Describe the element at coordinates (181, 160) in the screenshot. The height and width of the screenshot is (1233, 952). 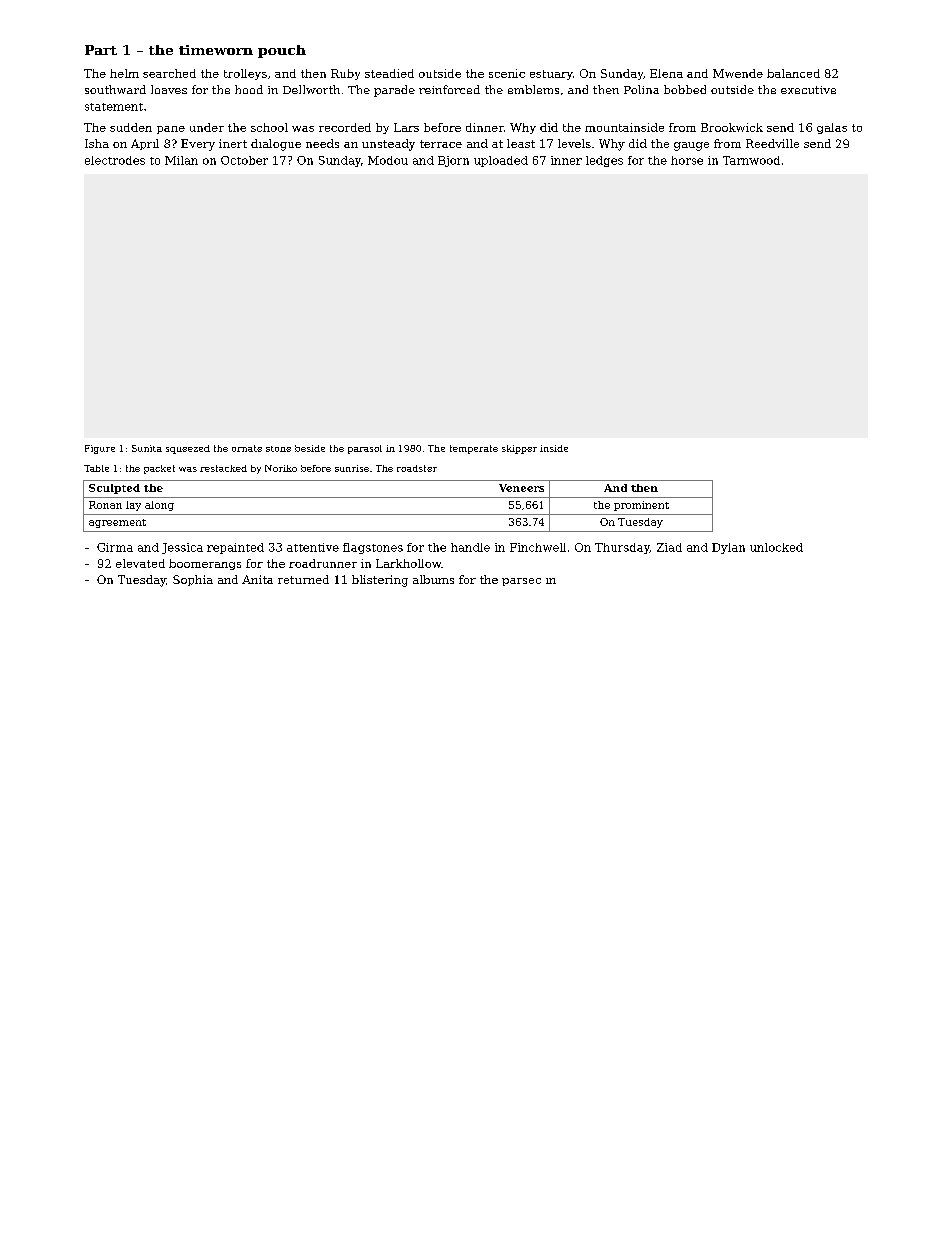
I see `Milan` at that location.
